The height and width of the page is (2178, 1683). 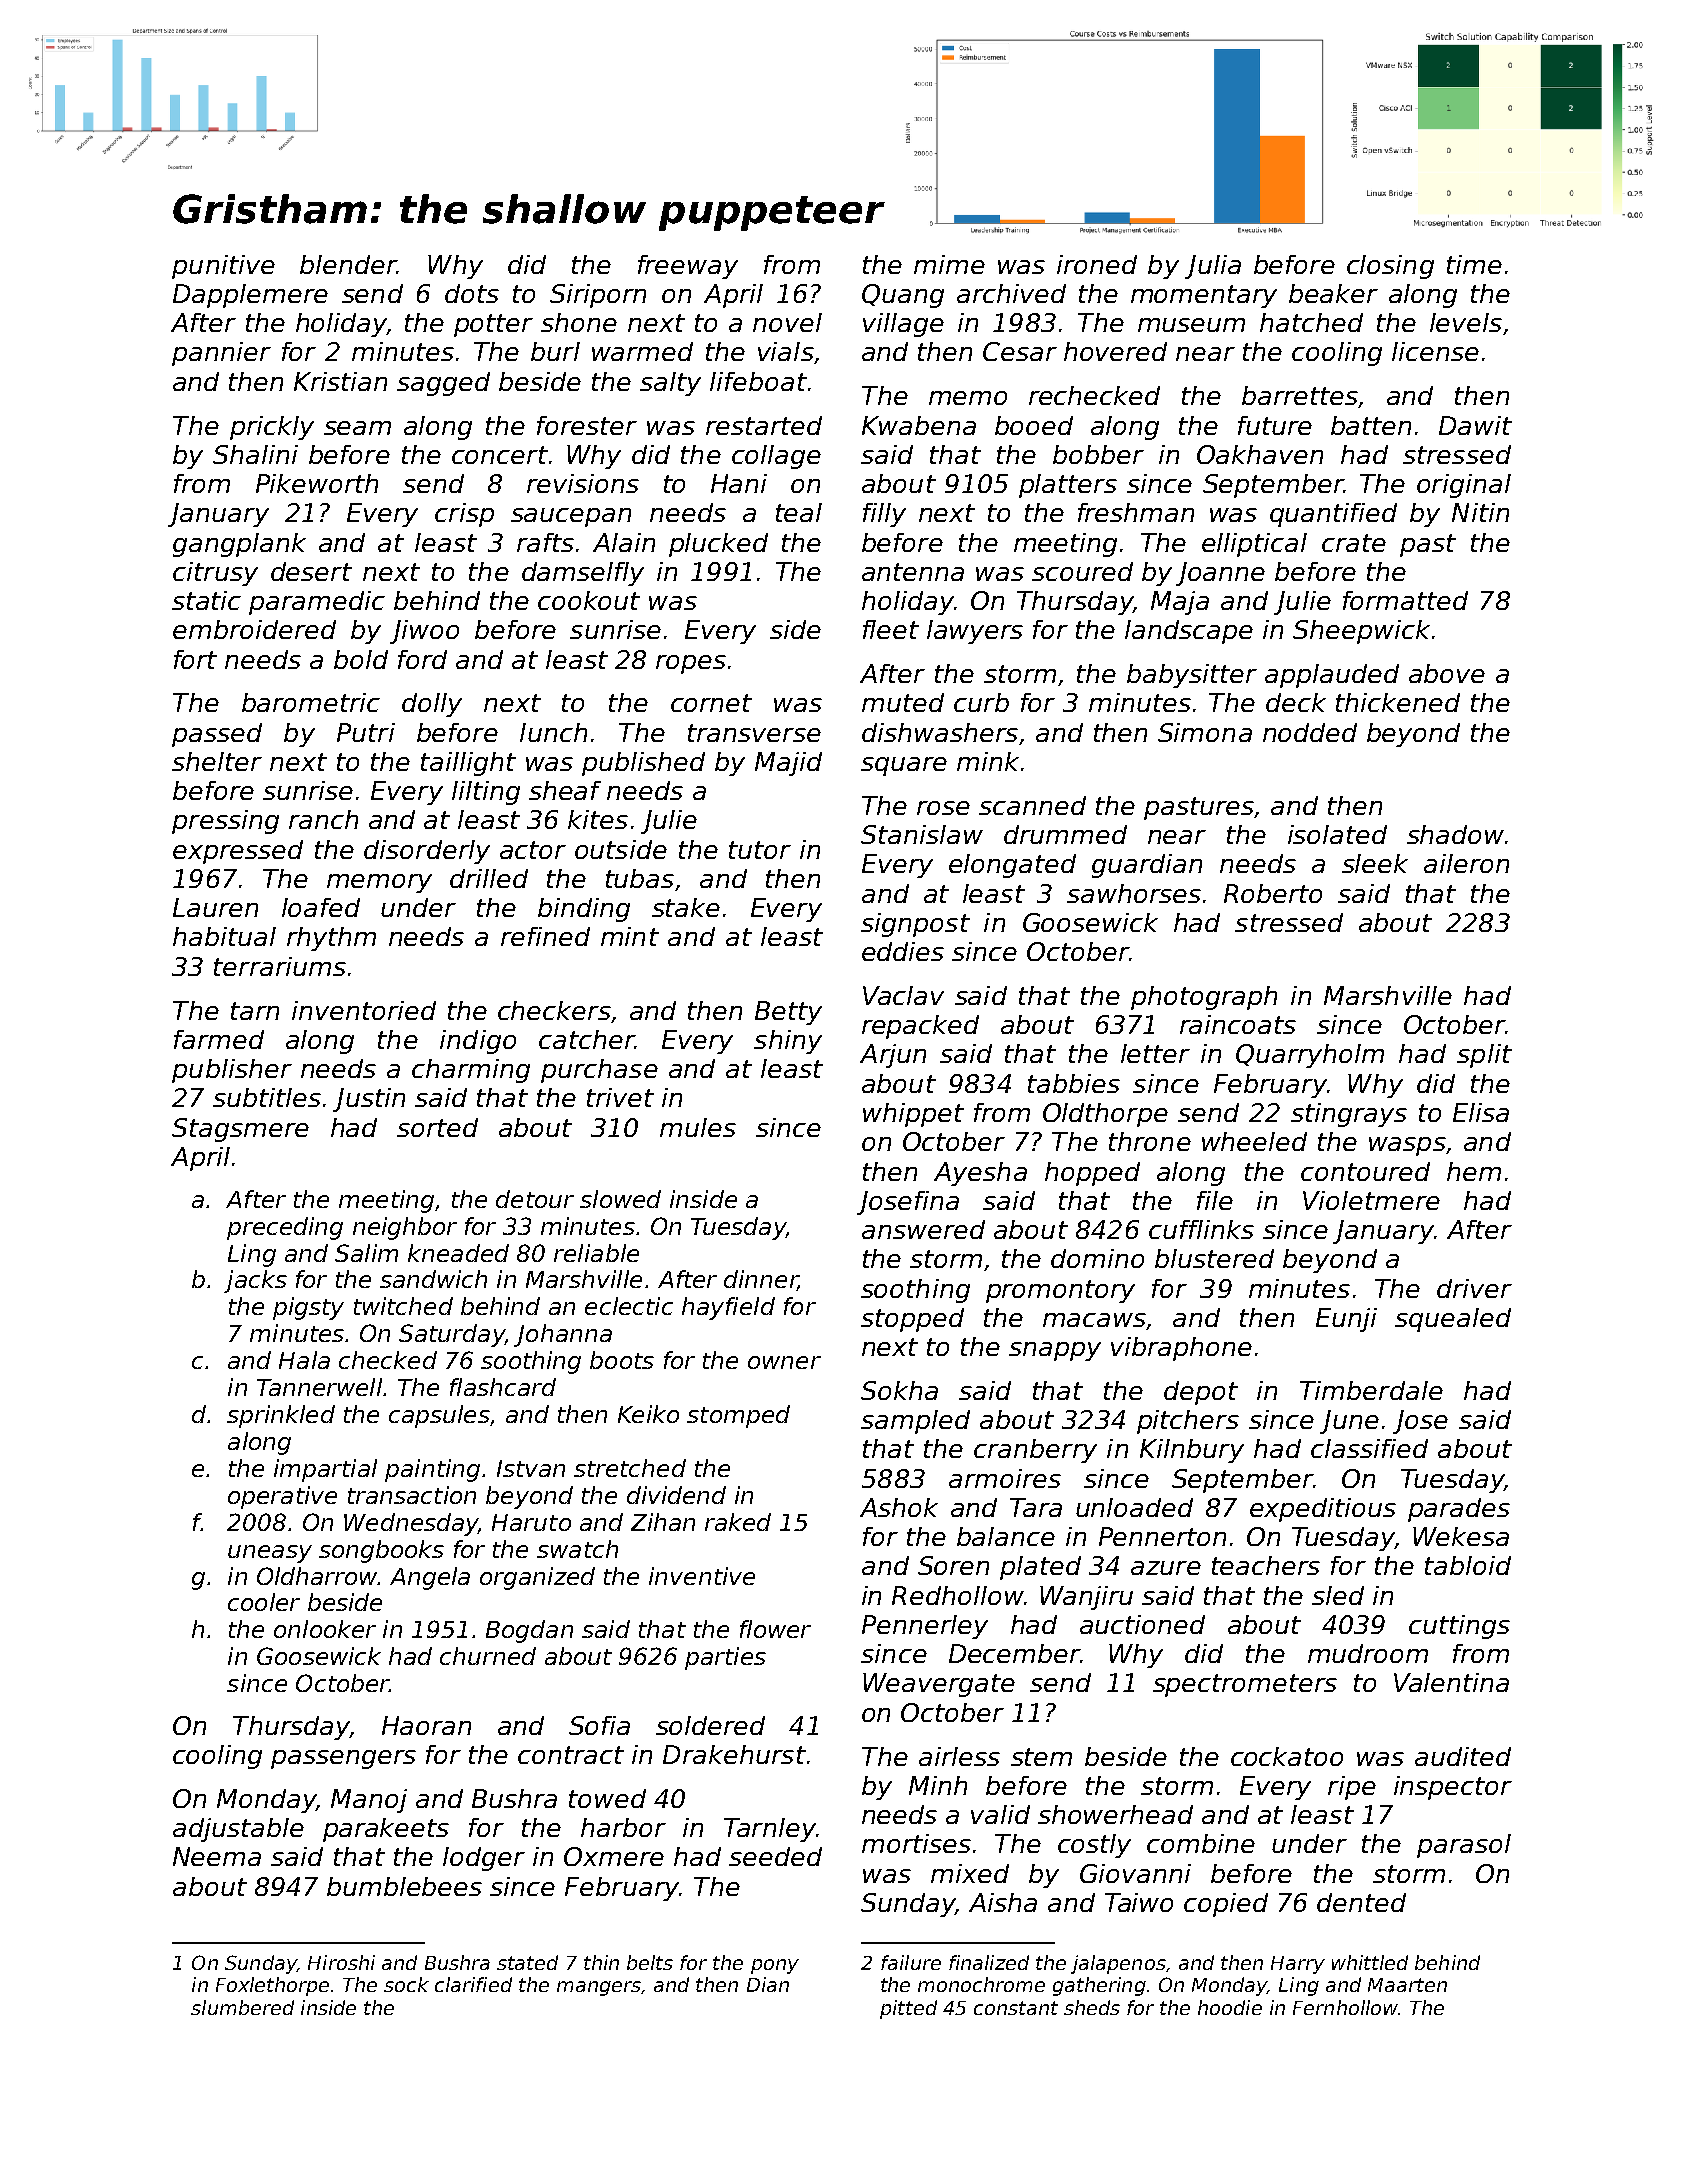 I want to click on lunch, so click(x=553, y=732).
